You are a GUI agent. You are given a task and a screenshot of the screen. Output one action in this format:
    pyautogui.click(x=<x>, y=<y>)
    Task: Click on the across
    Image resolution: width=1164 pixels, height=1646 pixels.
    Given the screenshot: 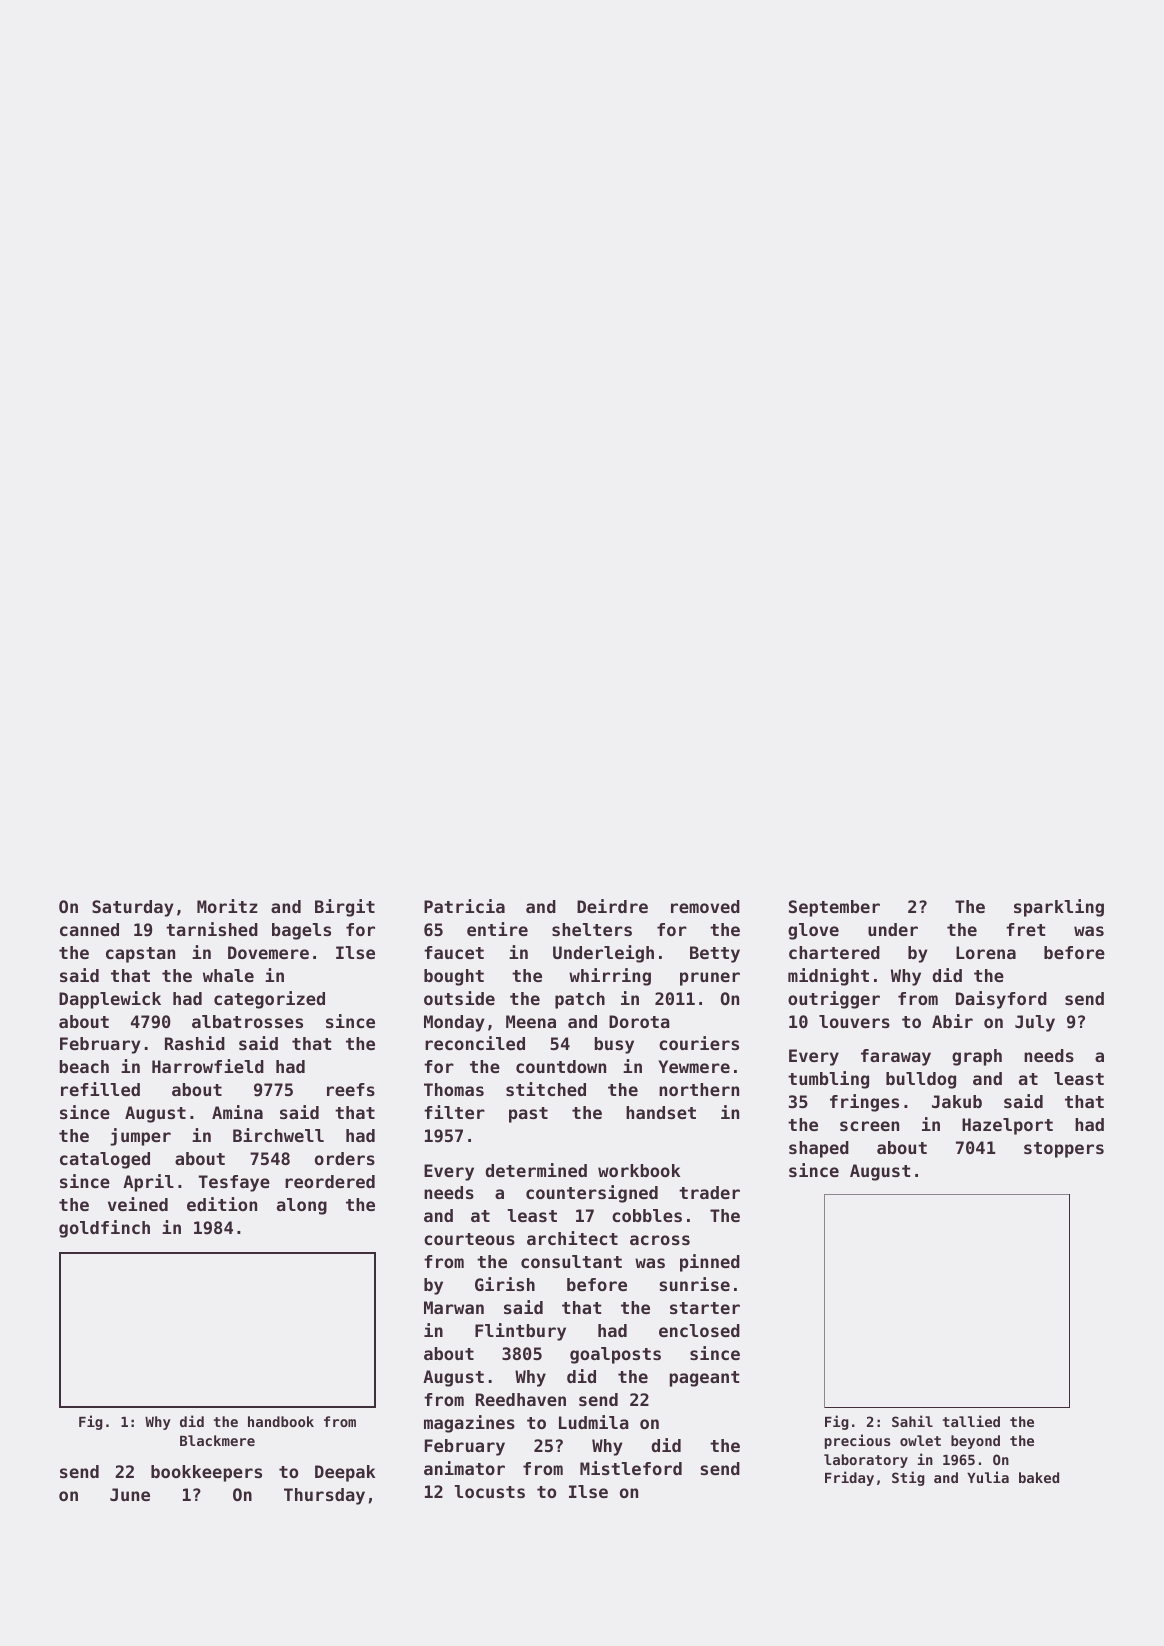 What is the action you would take?
    pyautogui.click(x=660, y=1240)
